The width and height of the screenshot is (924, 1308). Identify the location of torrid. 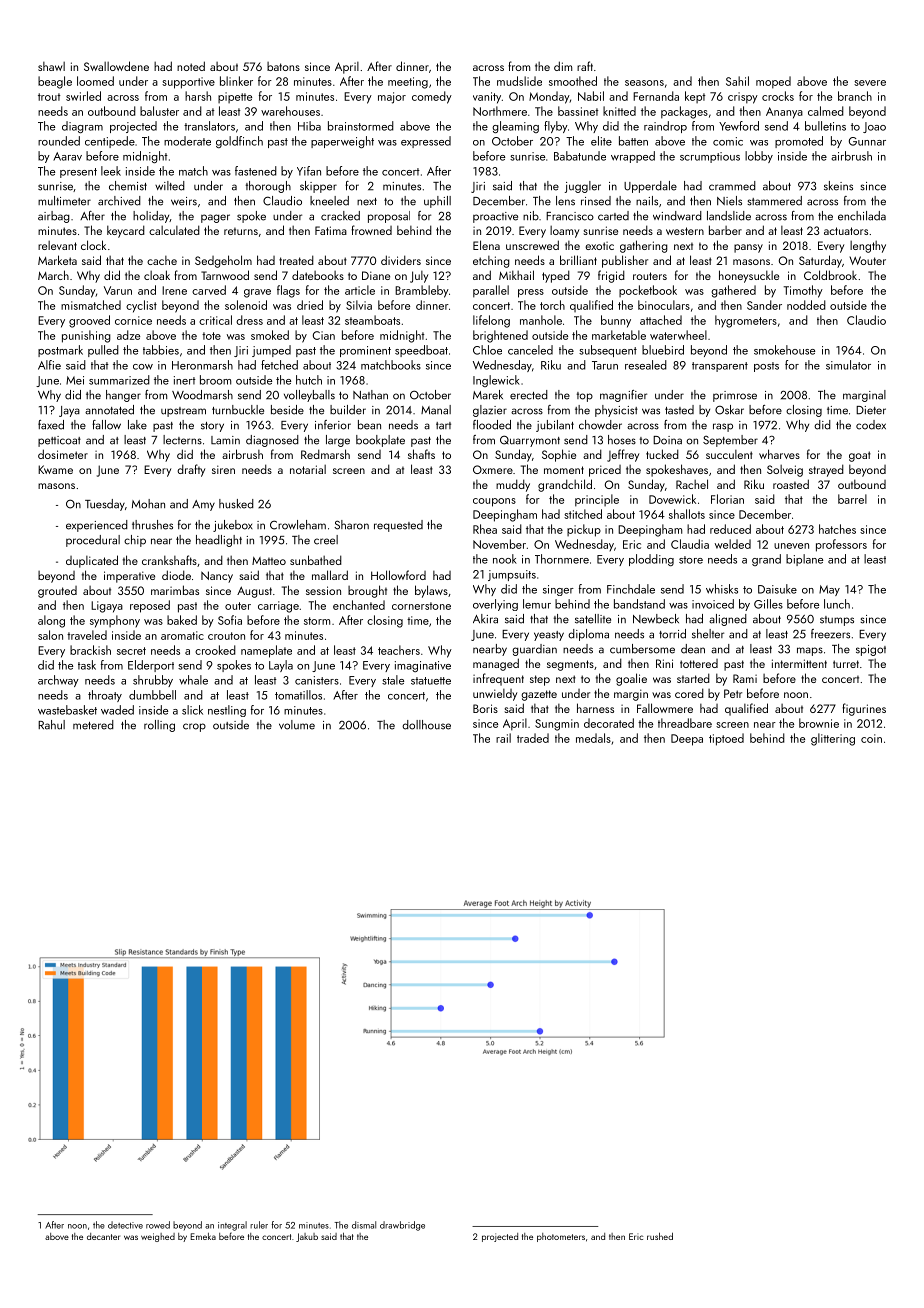
(672, 634).
